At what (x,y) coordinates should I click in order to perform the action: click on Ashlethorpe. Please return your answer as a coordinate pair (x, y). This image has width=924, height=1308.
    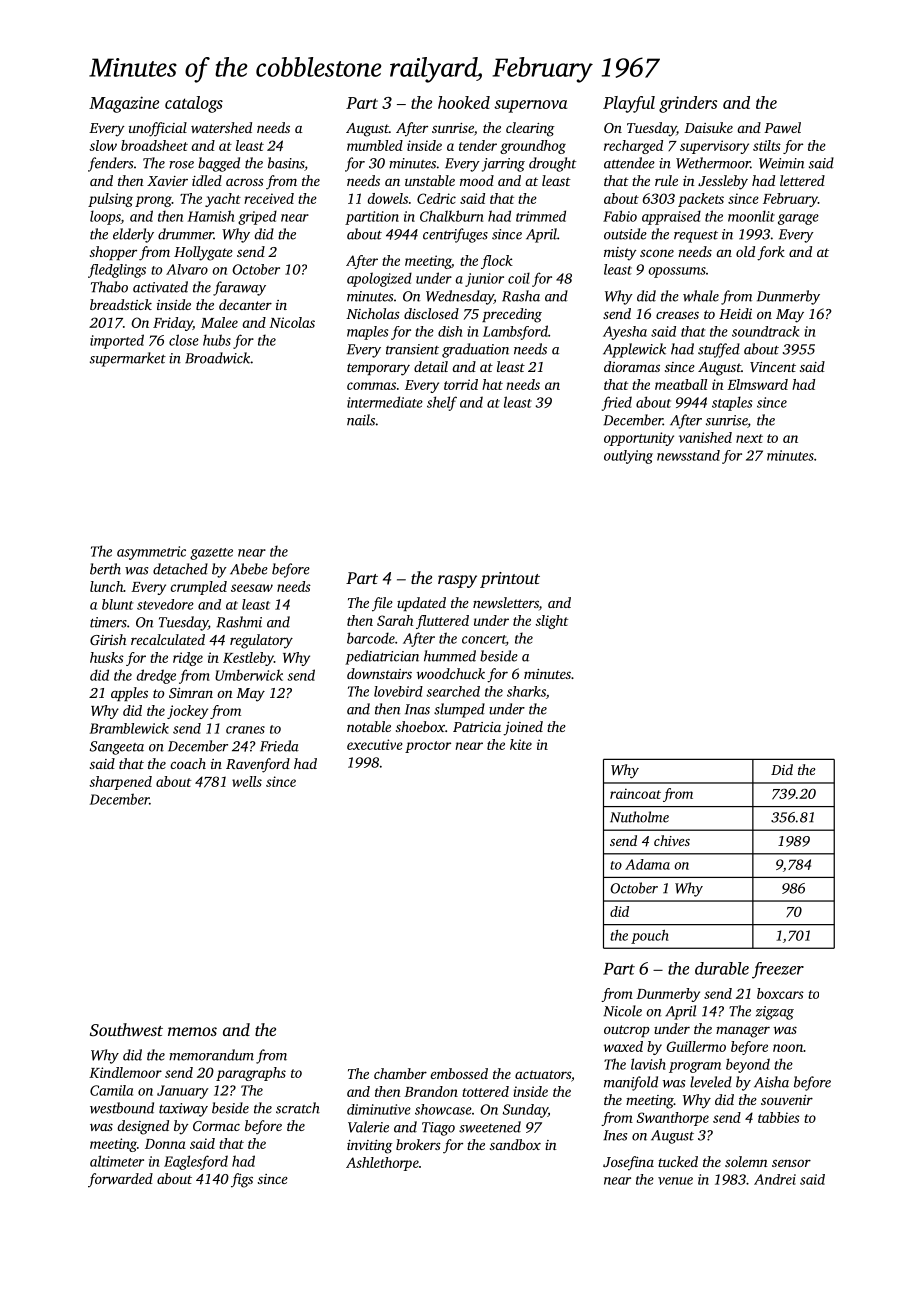
    Looking at the image, I should click on (382, 1164).
